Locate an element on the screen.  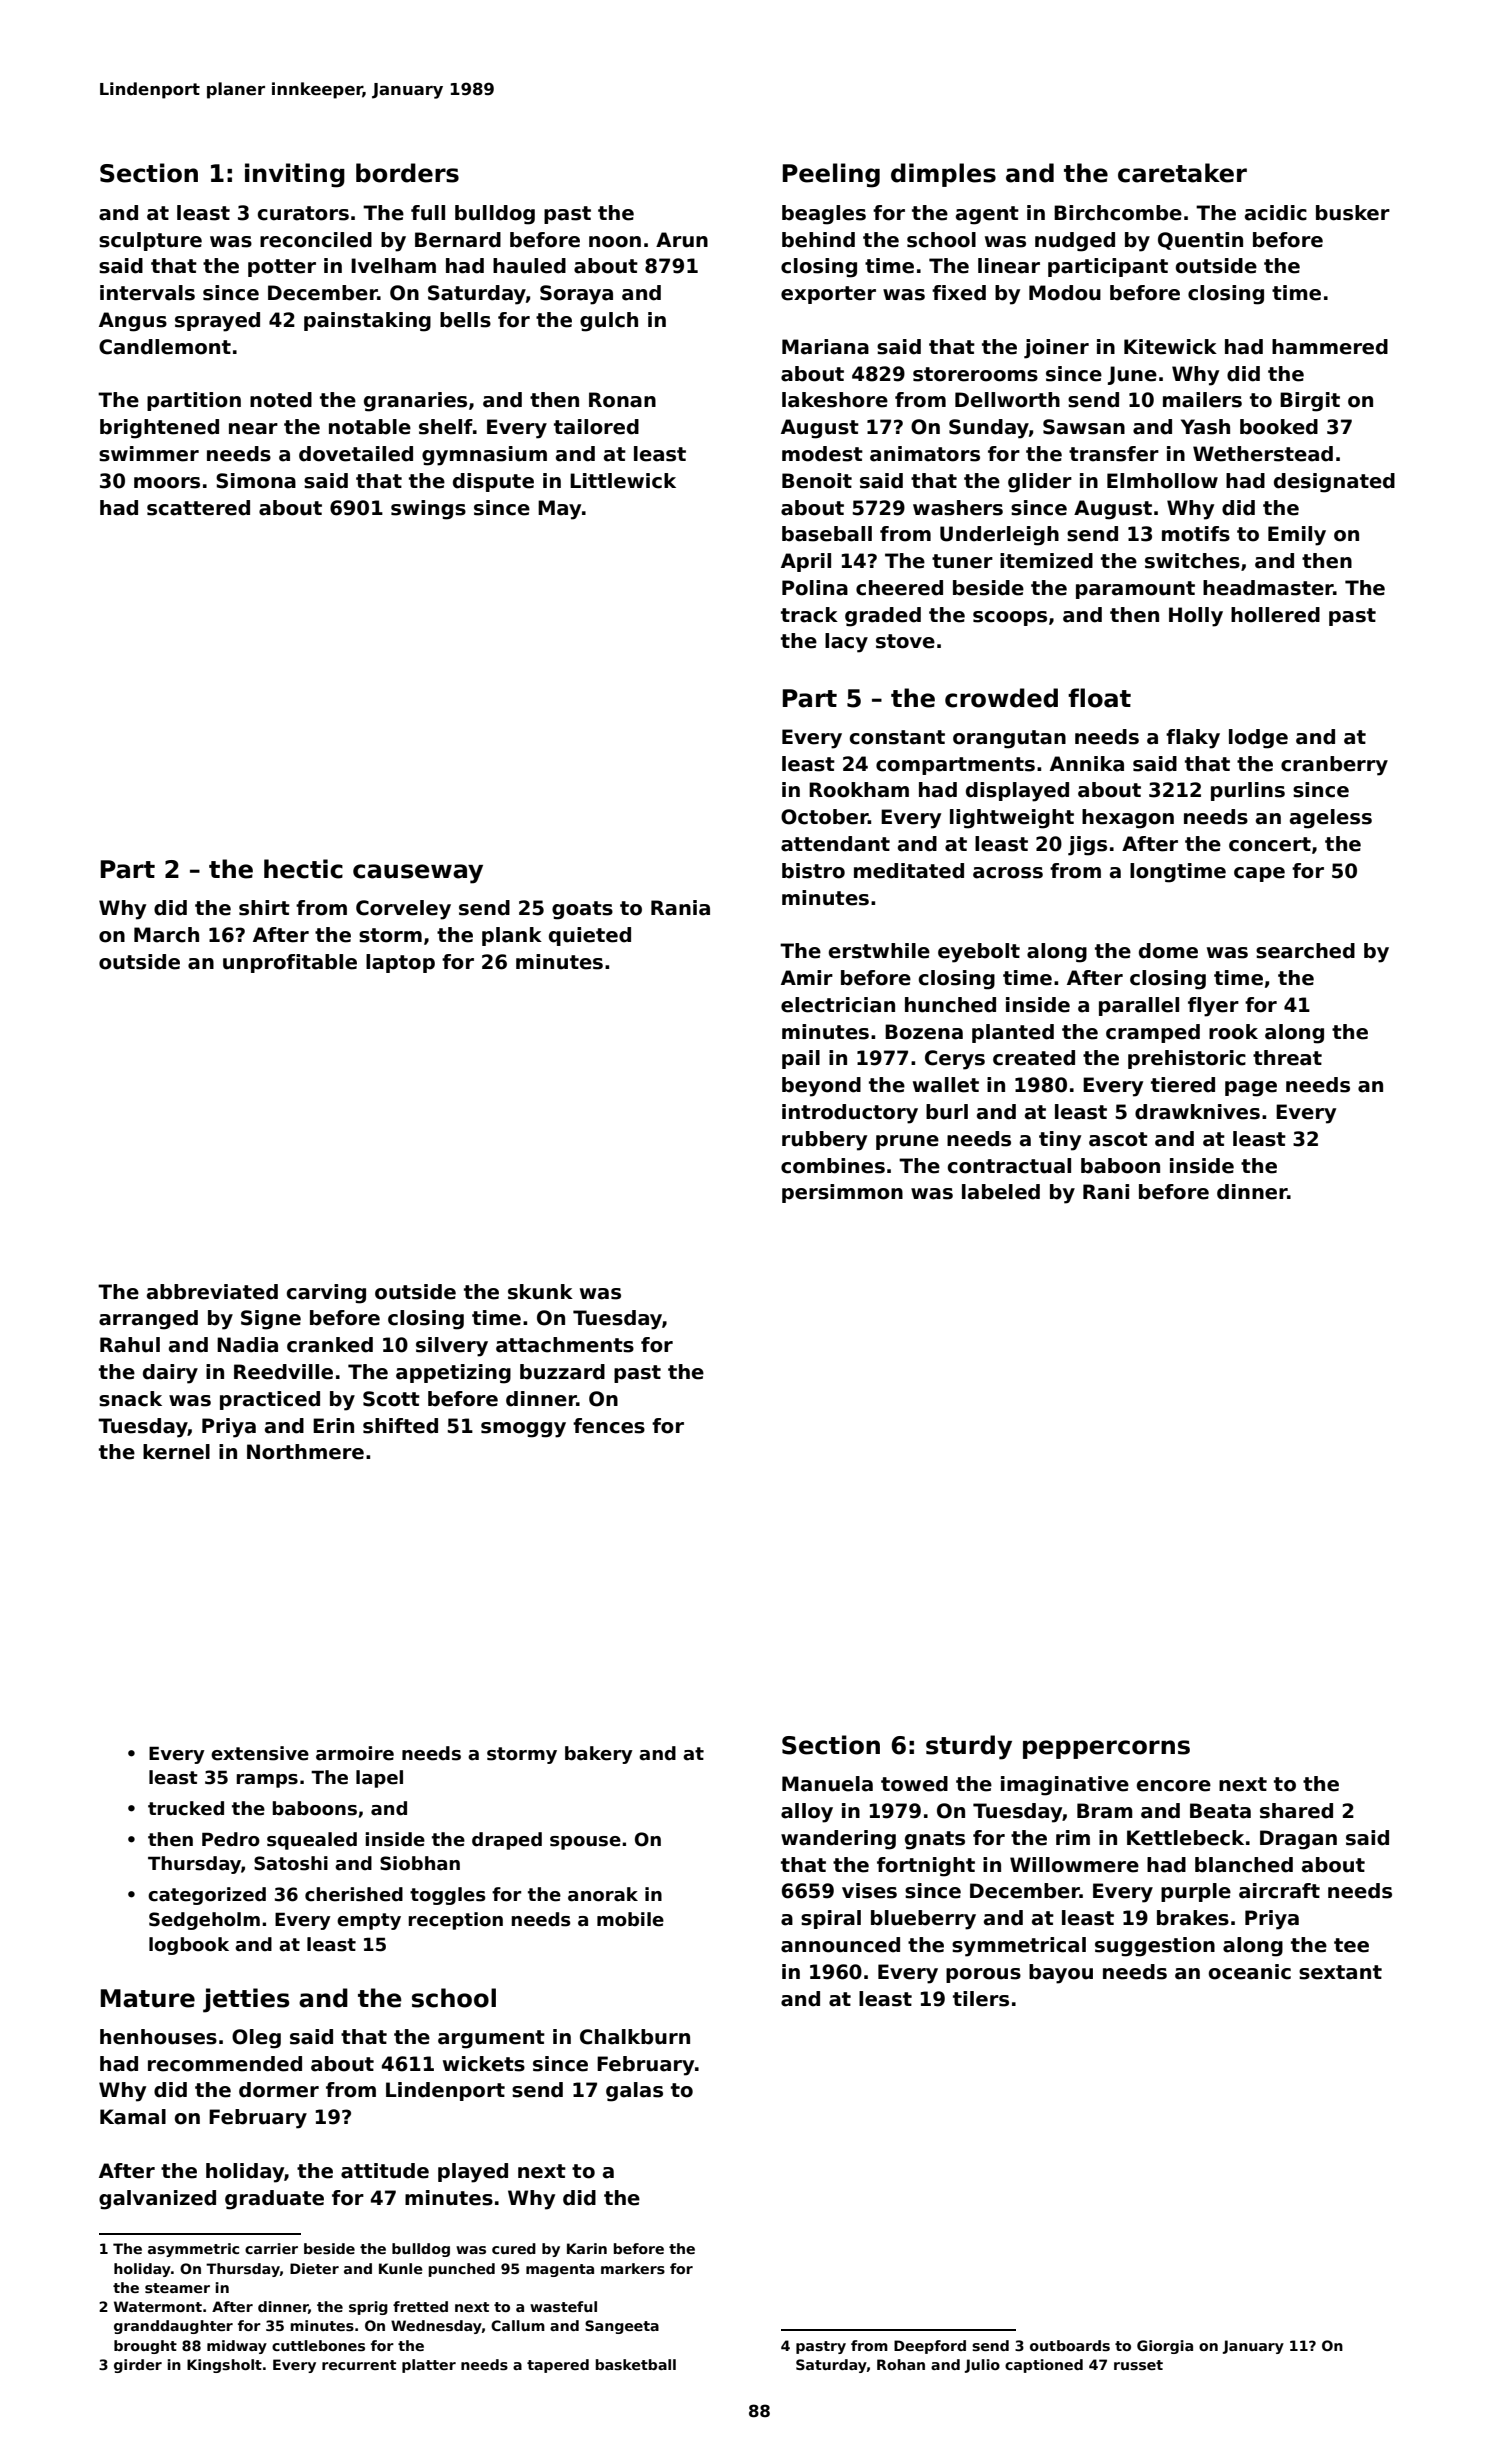
scattered is located at coordinates (198, 508).
